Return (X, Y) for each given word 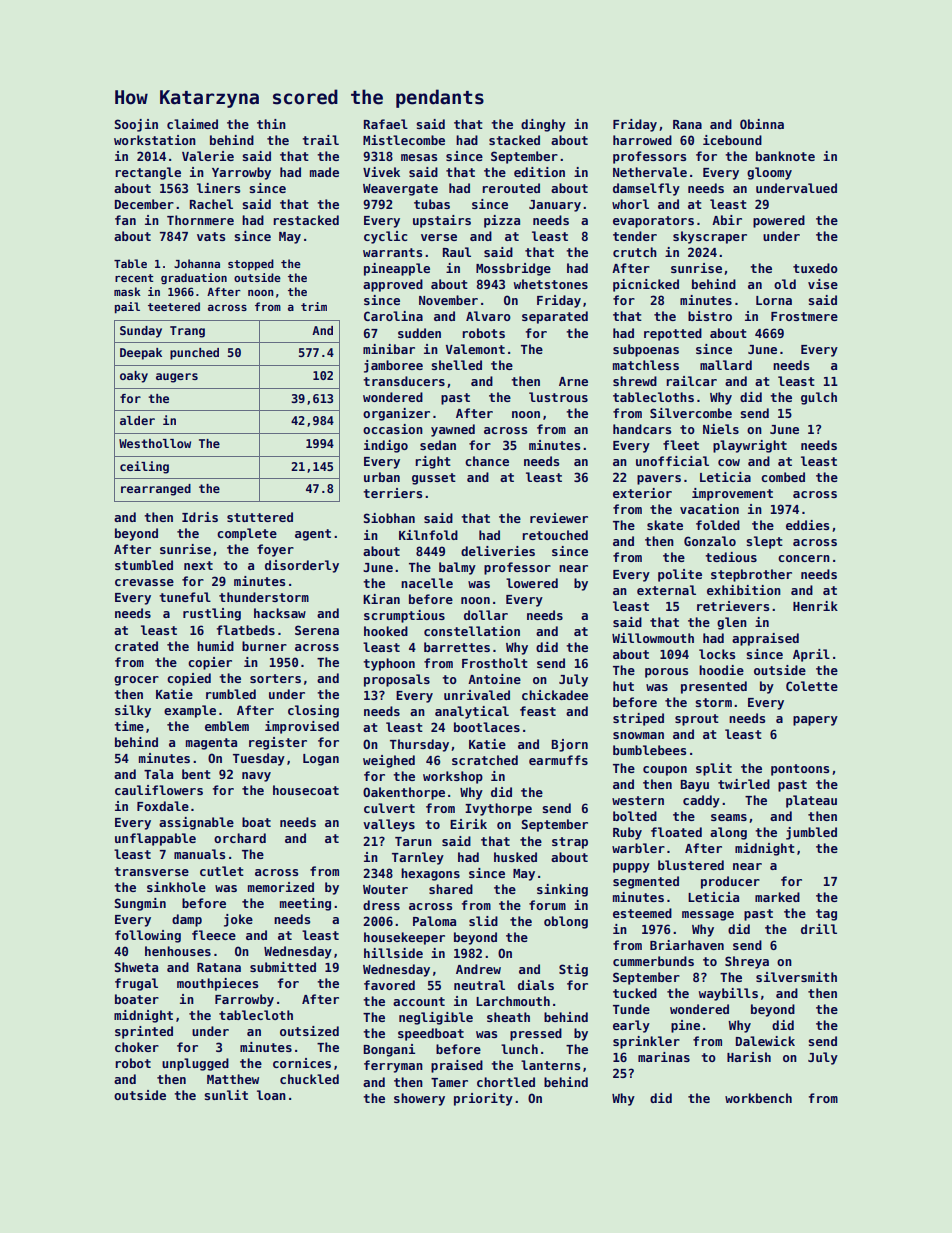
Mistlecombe (404, 140)
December (144, 204)
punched (194, 354)
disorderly (302, 566)
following (148, 936)
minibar (389, 349)
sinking (562, 890)
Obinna (762, 124)
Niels (721, 429)
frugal (136, 984)
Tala (158, 774)
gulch (819, 398)
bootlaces (487, 727)
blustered (691, 865)
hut (623, 686)
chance (487, 461)
